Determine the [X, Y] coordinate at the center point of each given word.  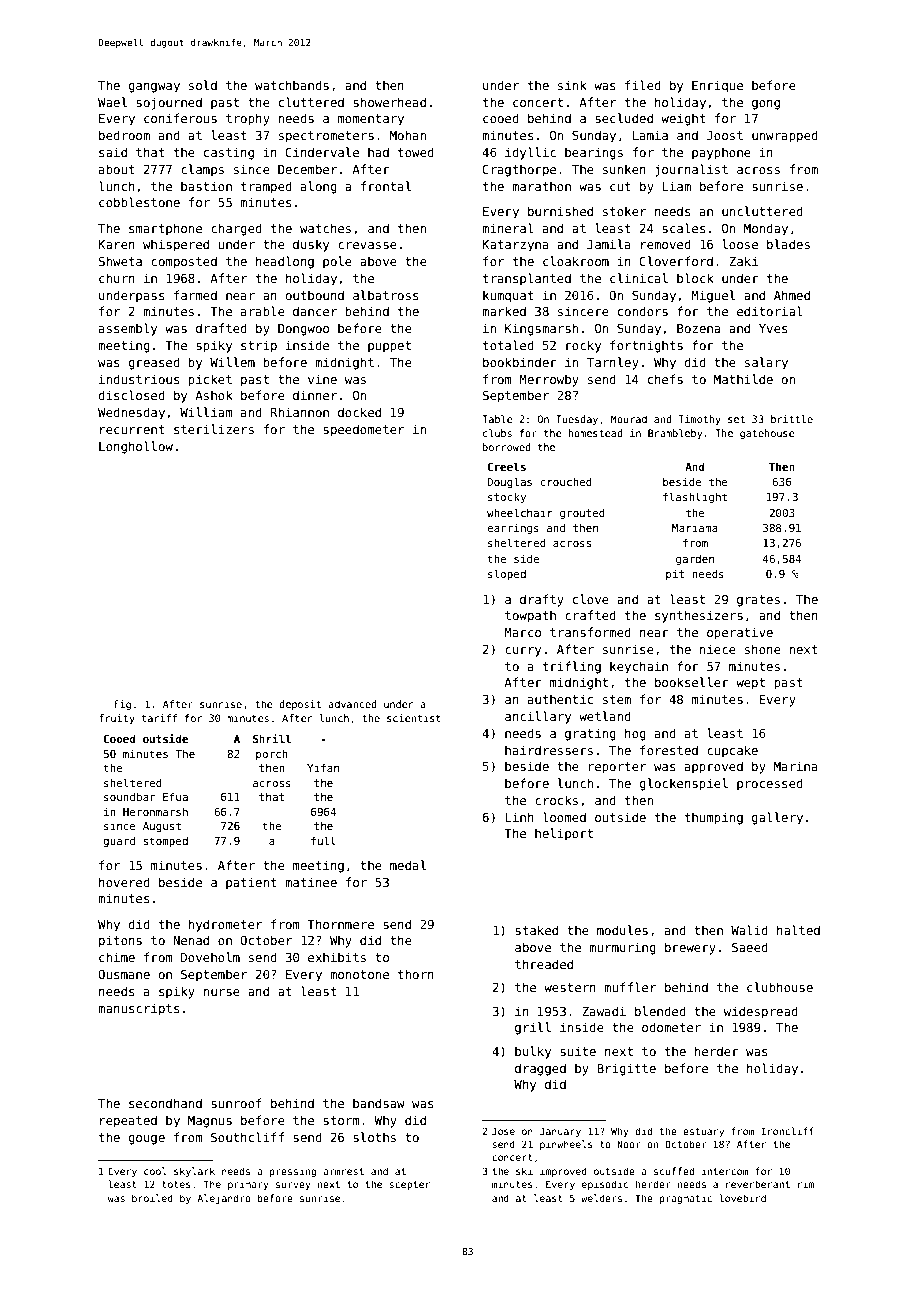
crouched [566, 481]
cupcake [732, 751]
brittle [792, 419]
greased [154, 363]
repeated [128, 1121]
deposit [300, 705]
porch [272, 754]
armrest [343, 1171]
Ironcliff [787, 1131]
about [117, 169]
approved [714, 767]
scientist [414, 718]
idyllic [530, 153]
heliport [564, 834]
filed [643, 85]
